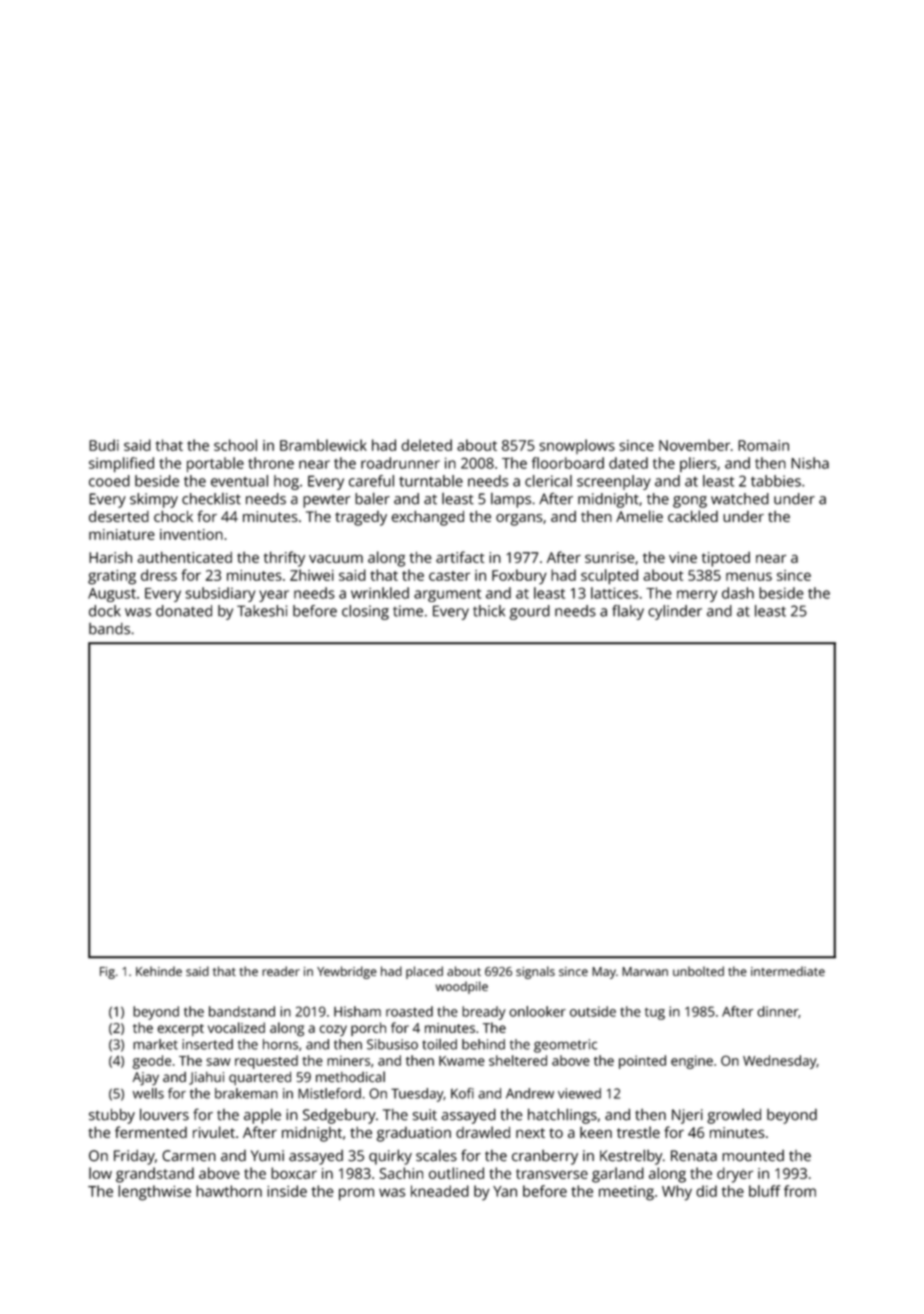  What do you see at coordinates (229, 1191) in the screenshot?
I see `hawthorn` at bounding box center [229, 1191].
